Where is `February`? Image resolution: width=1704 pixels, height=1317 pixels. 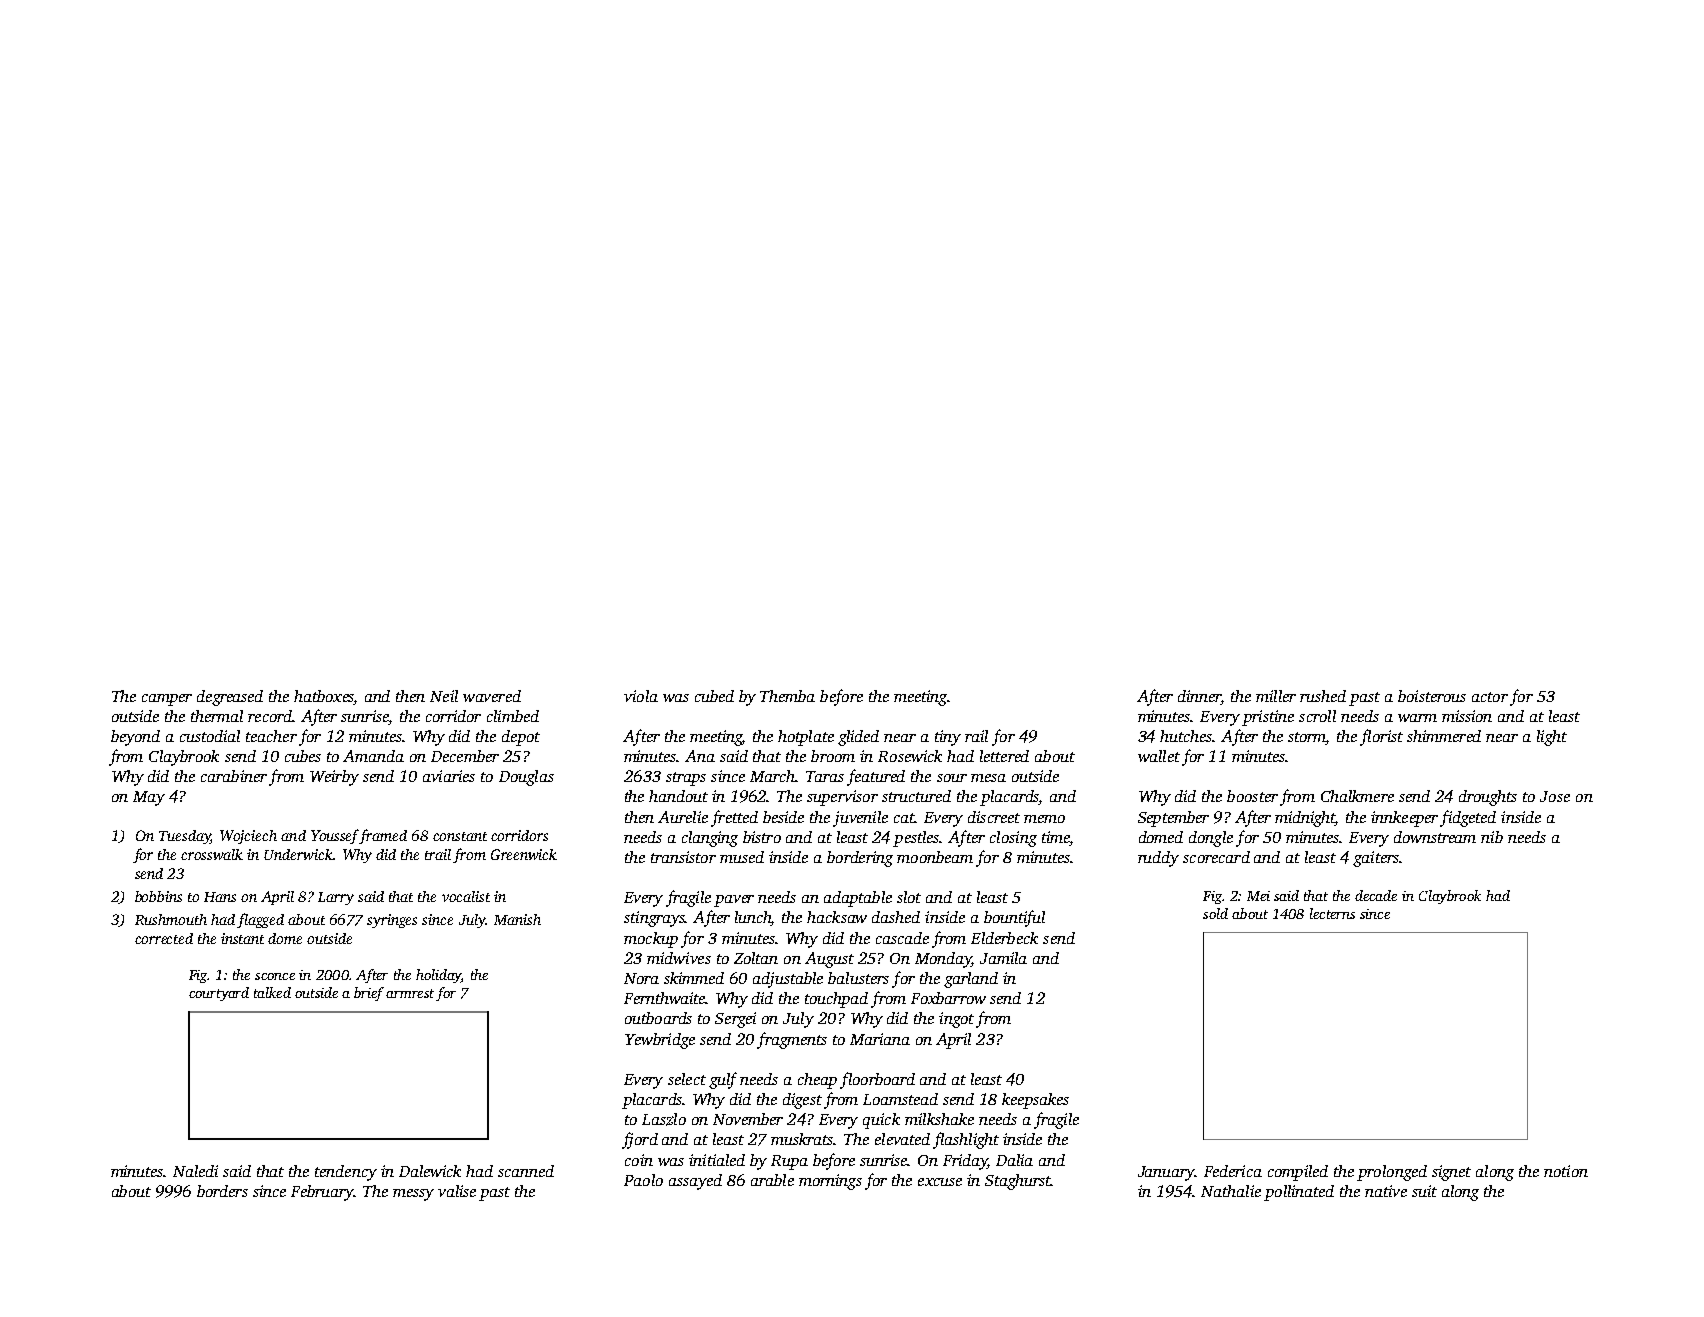 February is located at coordinates (322, 1193).
